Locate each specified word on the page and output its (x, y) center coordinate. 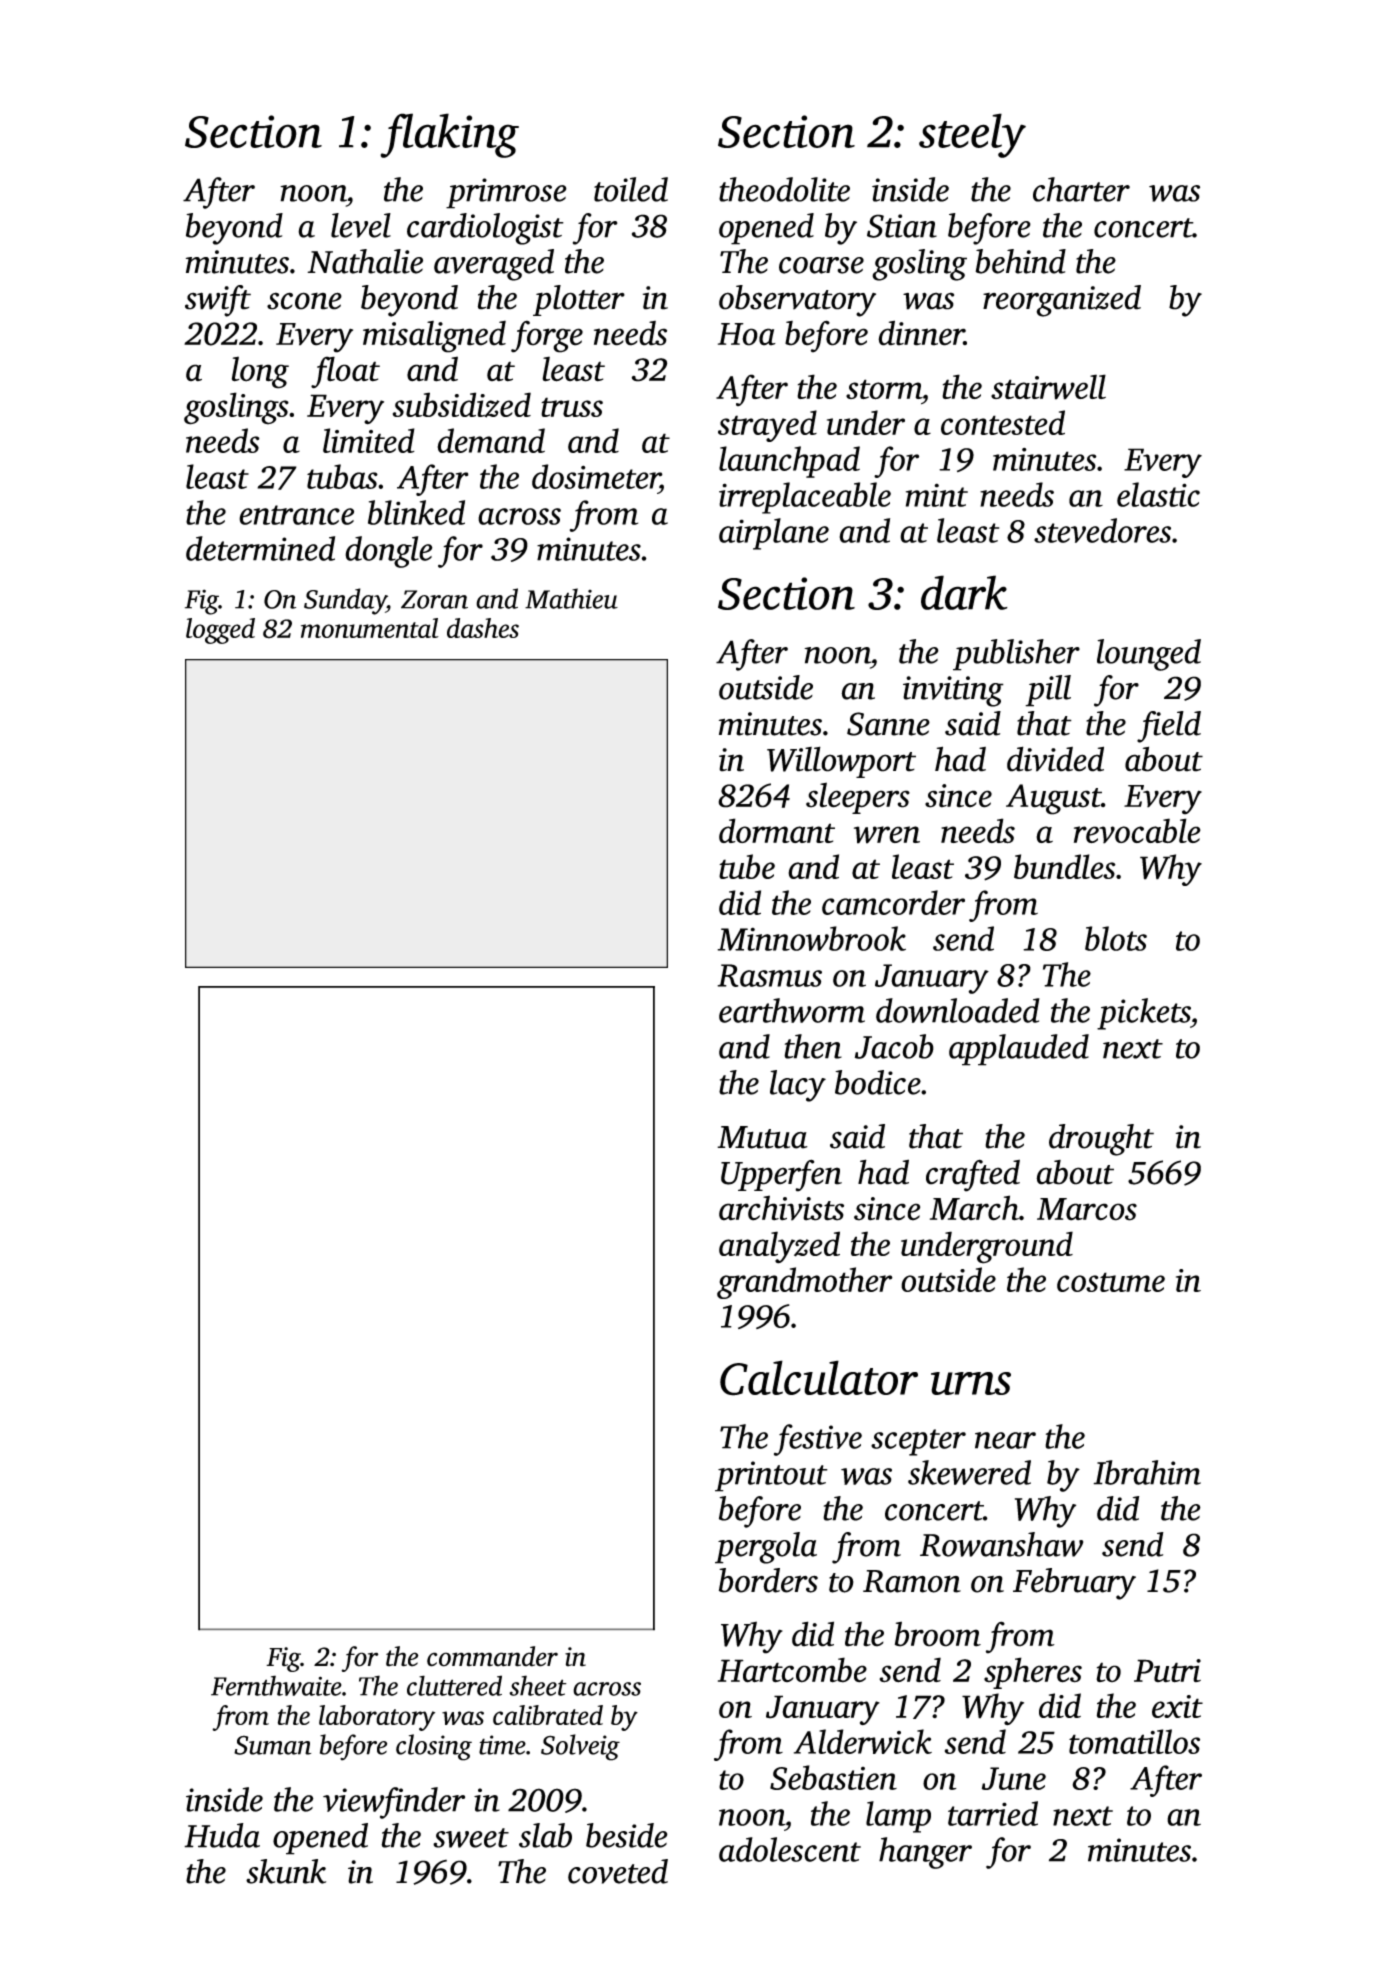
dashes (483, 628)
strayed (767, 426)
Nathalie (365, 261)
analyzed (779, 1247)
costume (1111, 1282)
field (1169, 727)
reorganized (1062, 301)
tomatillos (1134, 1741)
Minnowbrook (811, 938)
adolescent (790, 1849)
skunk (286, 1871)
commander (492, 1656)
